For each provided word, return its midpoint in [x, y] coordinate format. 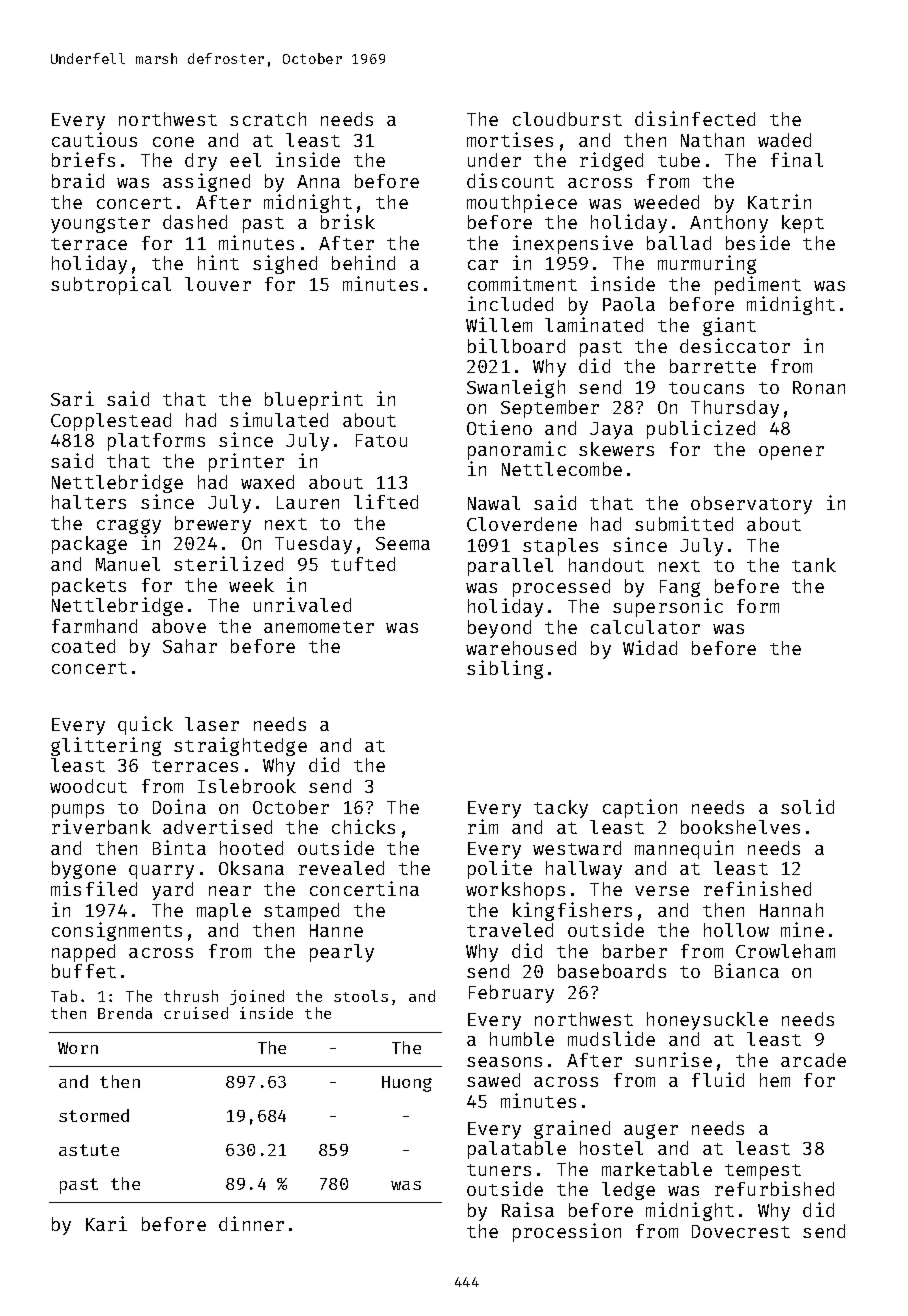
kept [803, 224]
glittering [106, 746]
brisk [348, 221]
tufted [363, 564]
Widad [650, 647]
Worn [78, 1048]
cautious [94, 139]
